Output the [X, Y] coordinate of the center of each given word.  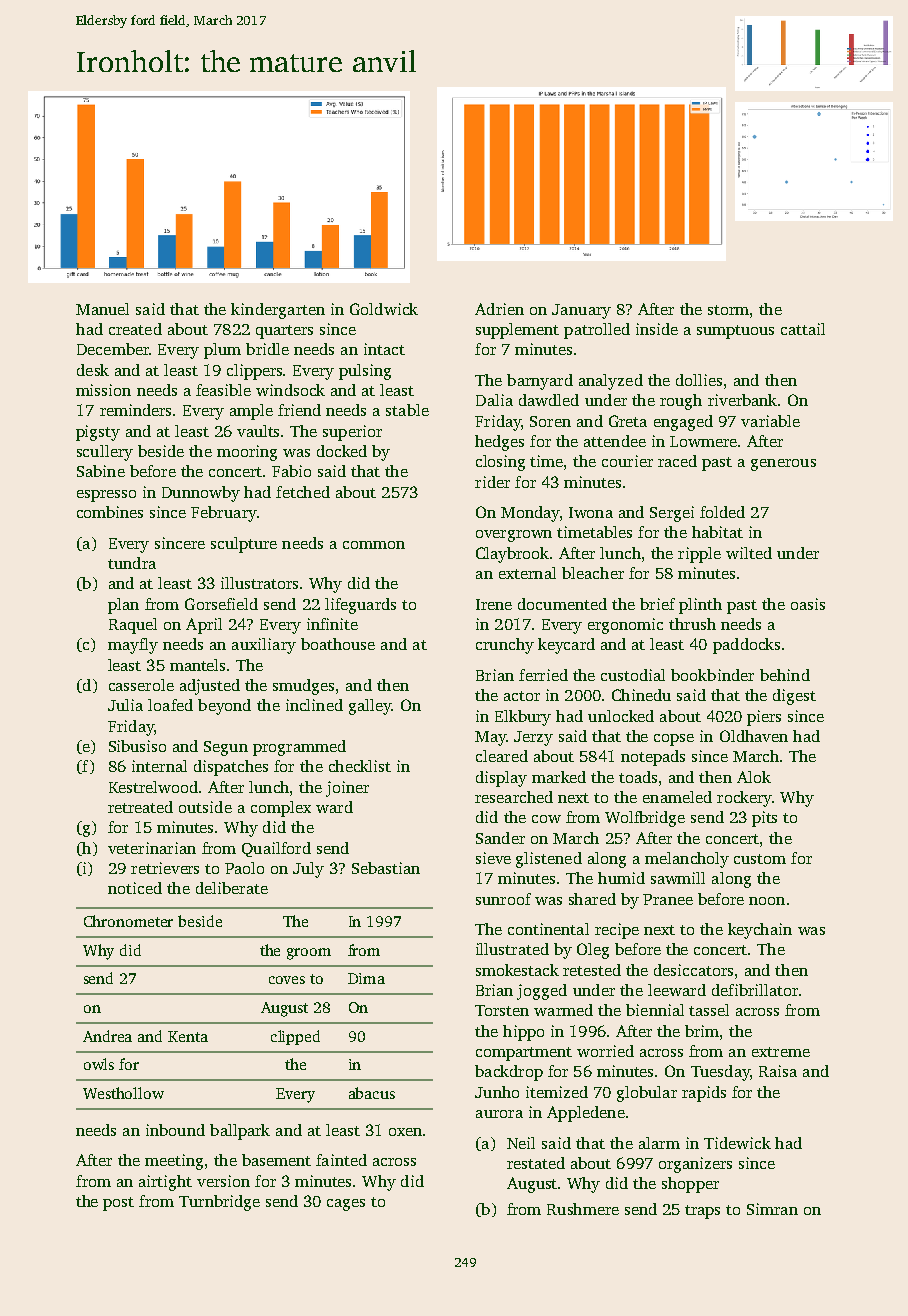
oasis [808, 604]
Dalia [494, 400]
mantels [197, 665]
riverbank [742, 400]
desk [93, 370]
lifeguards [360, 606]
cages [346, 1205]
